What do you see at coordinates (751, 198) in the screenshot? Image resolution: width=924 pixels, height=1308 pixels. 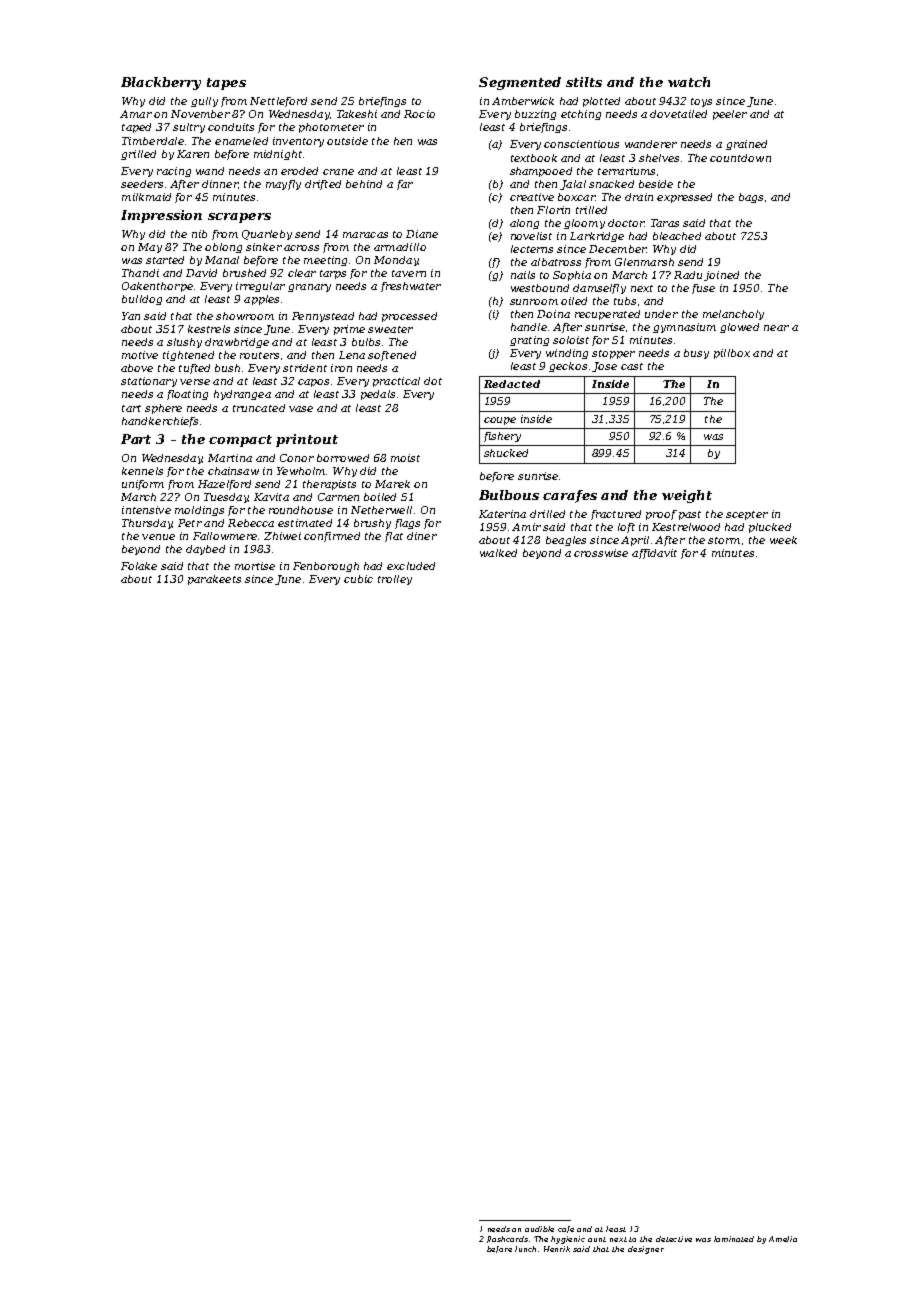 I see `bags` at bounding box center [751, 198].
